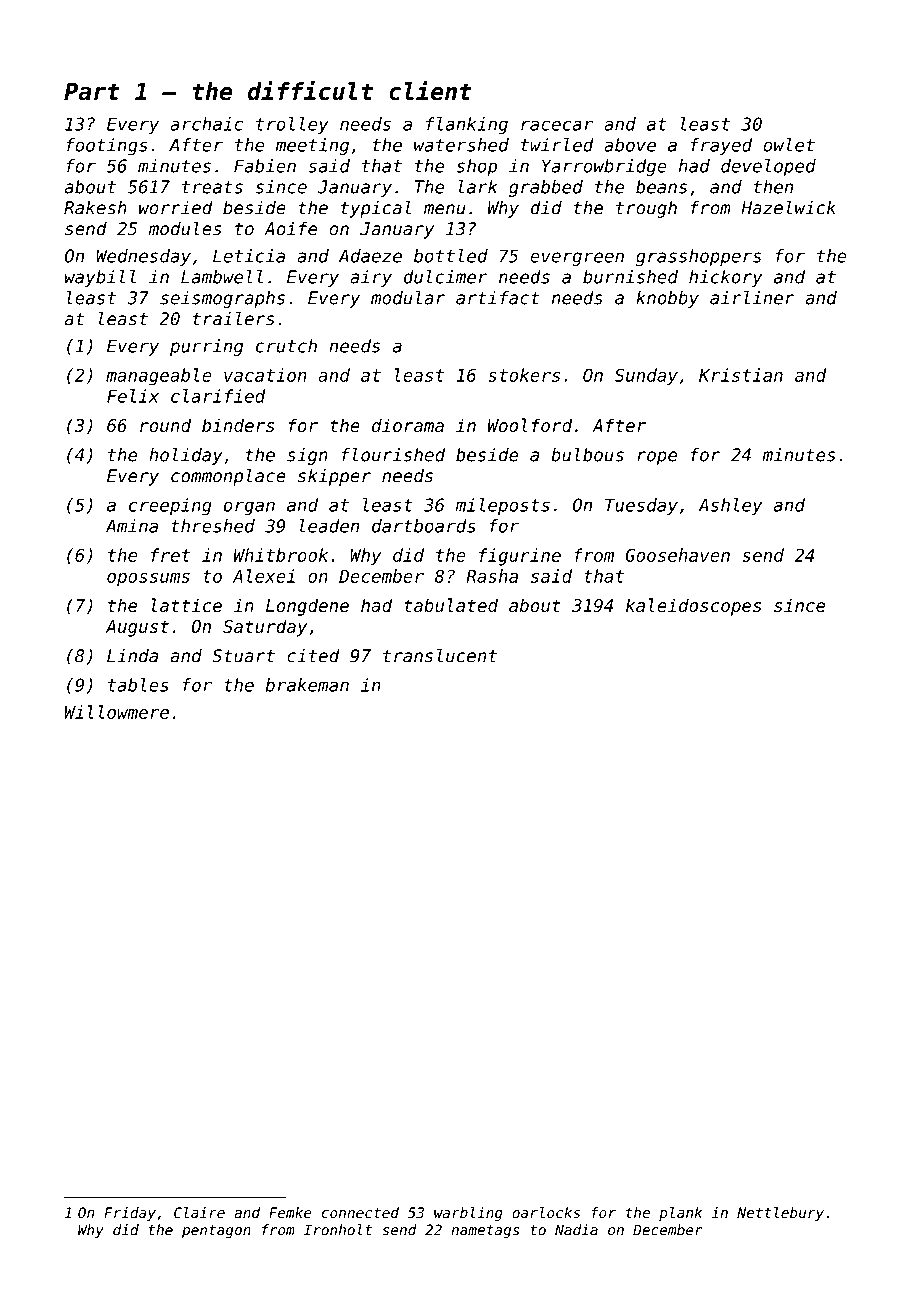  I want to click on warbling, so click(468, 1214).
